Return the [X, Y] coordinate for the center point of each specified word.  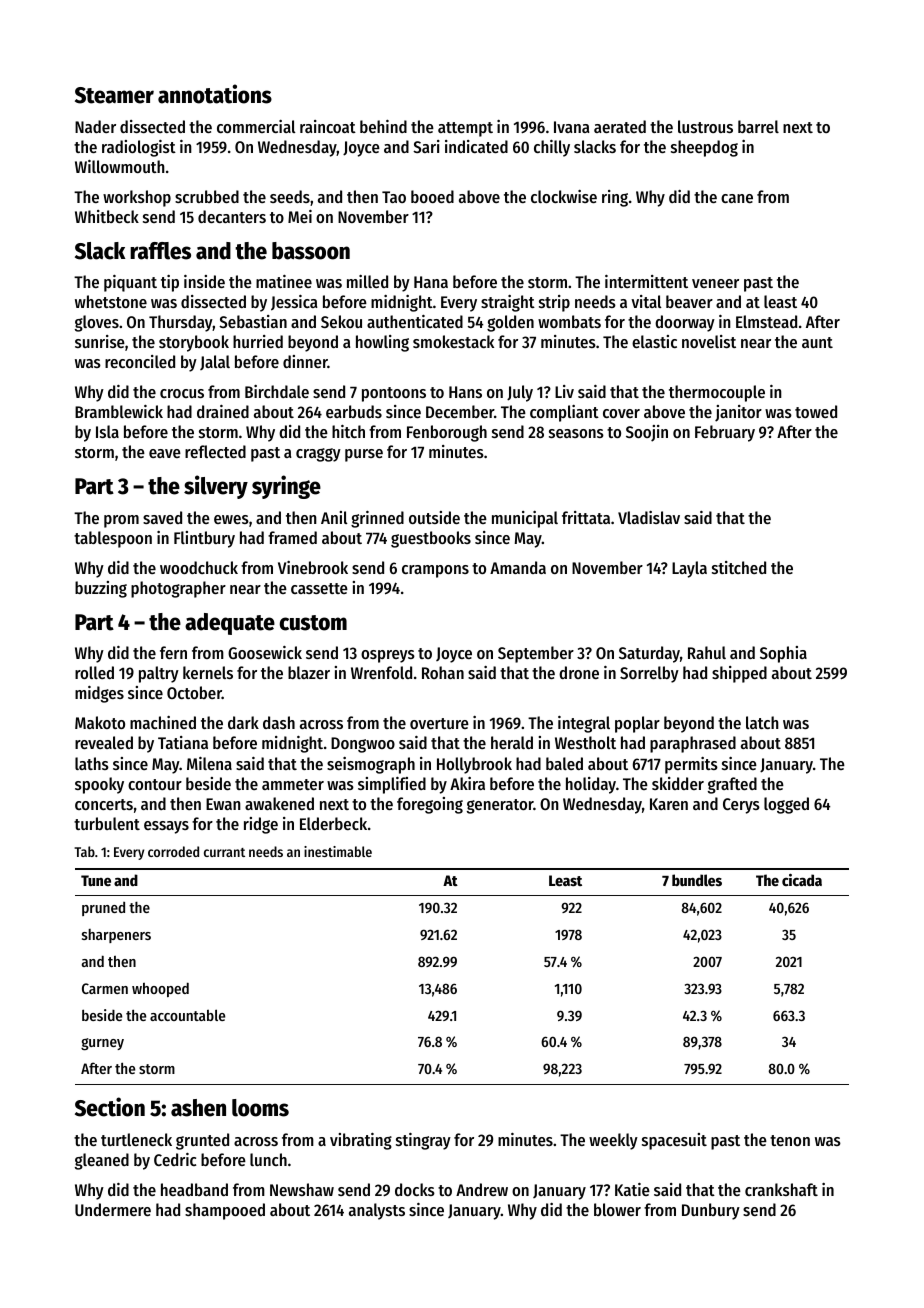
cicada [802, 879]
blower [617, 1209]
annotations [215, 94]
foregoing [430, 805]
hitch [348, 431]
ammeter [293, 784]
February [725, 433]
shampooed [225, 1211]
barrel [758, 126]
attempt [465, 129]
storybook [194, 343]
